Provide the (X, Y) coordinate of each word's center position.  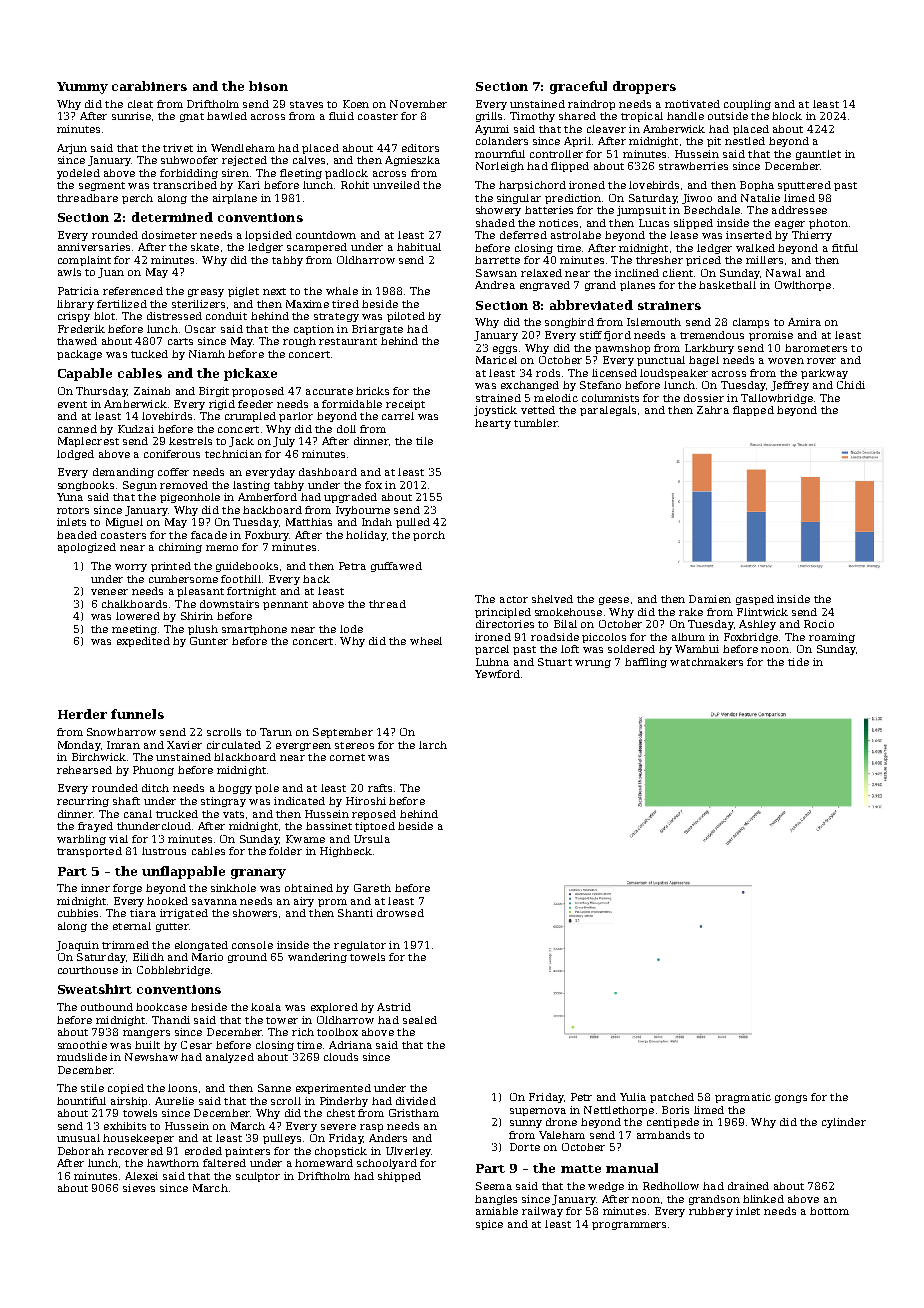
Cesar (196, 1045)
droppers (644, 87)
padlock (346, 174)
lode (351, 629)
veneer (109, 592)
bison (268, 86)
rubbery (711, 1212)
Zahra (713, 410)
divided (416, 1101)
